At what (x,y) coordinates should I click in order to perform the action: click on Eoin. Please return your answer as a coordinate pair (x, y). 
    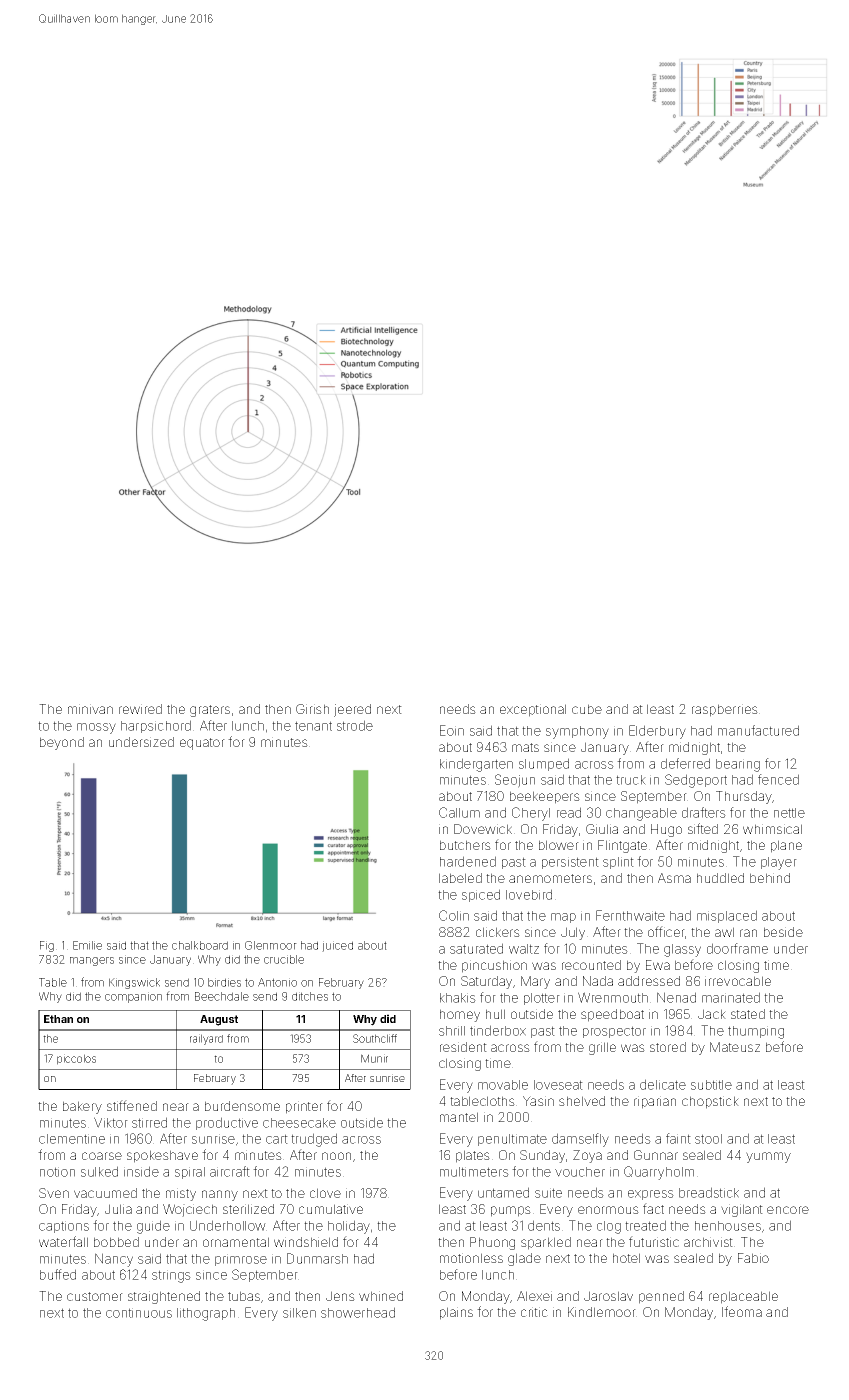
    Looking at the image, I should click on (452, 730).
